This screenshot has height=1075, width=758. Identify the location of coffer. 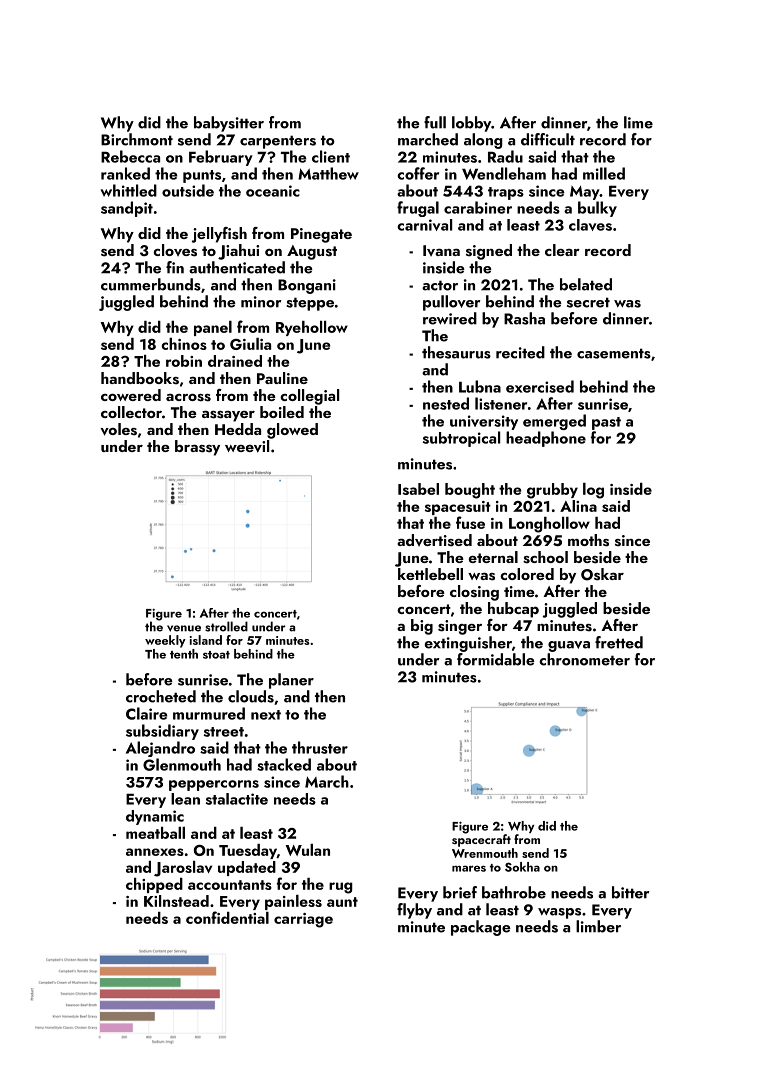
(418, 173).
